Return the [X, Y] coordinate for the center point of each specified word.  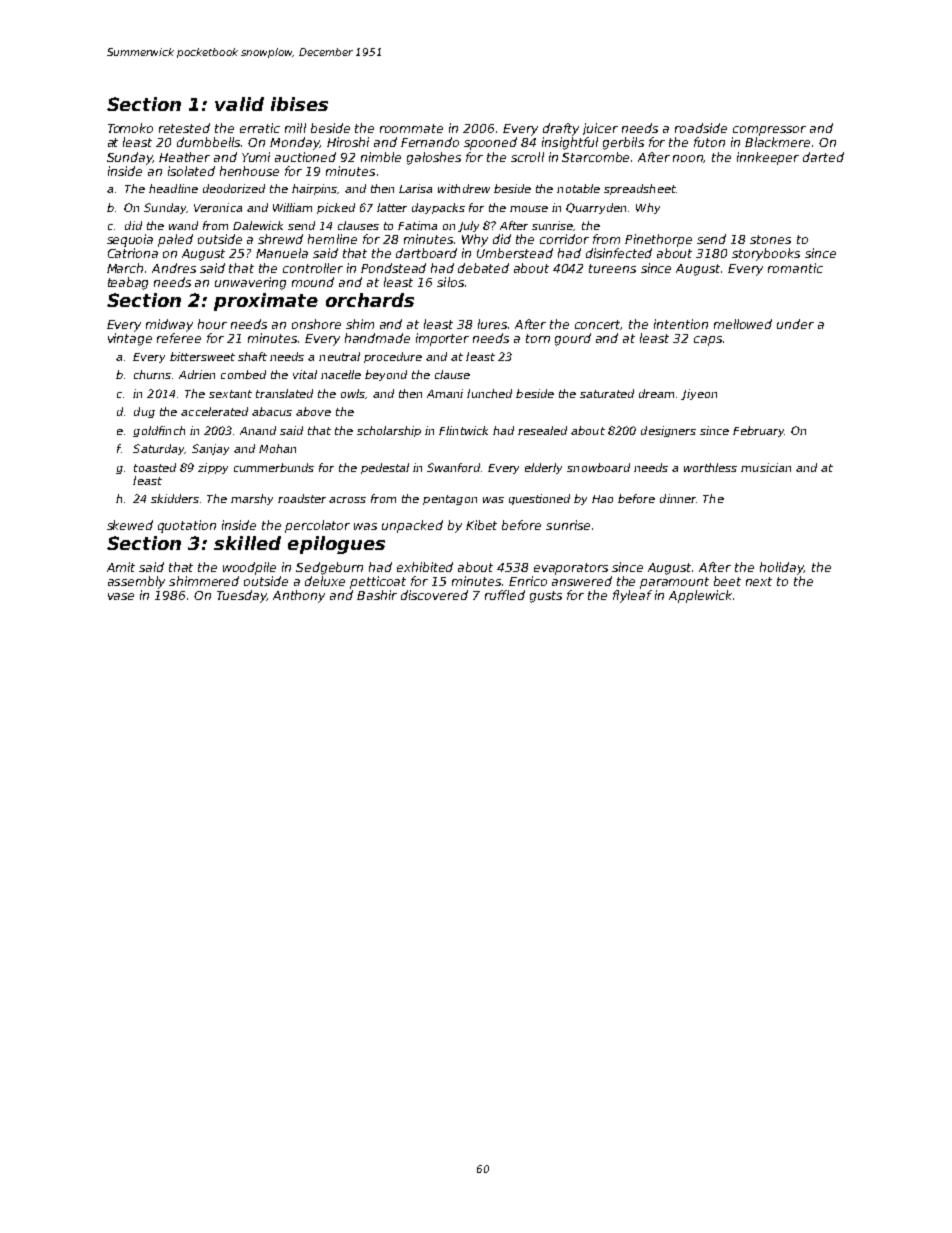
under [795, 324]
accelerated [214, 411]
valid [239, 104]
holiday [782, 568]
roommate [411, 128]
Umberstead [515, 253]
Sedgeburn [329, 568]
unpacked [412, 526]
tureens [612, 268]
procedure [393, 357]
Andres [174, 268]
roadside [701, 128]
